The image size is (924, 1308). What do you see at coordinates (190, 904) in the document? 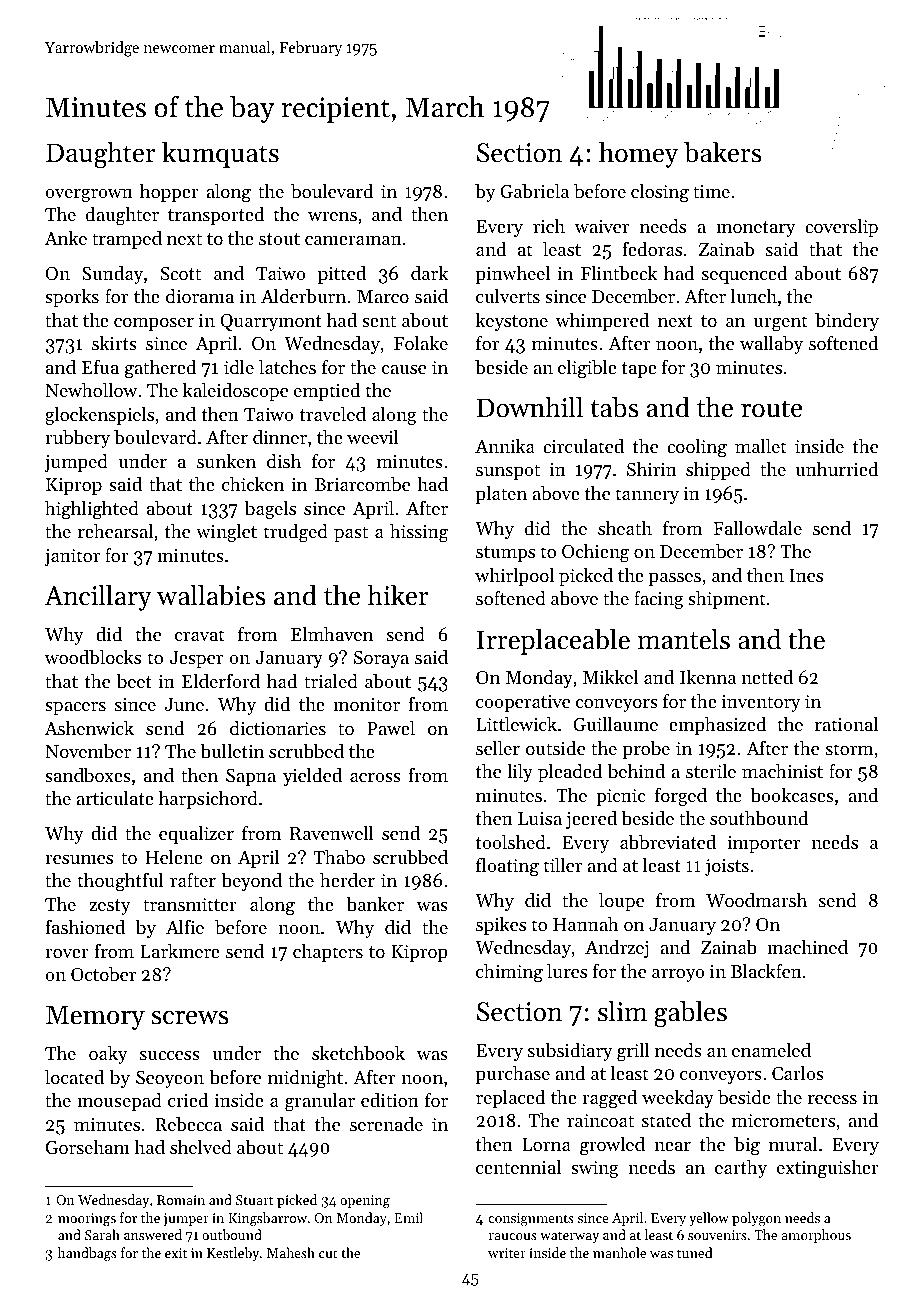
I see `transmitter` at bounding box center [190, 904].
